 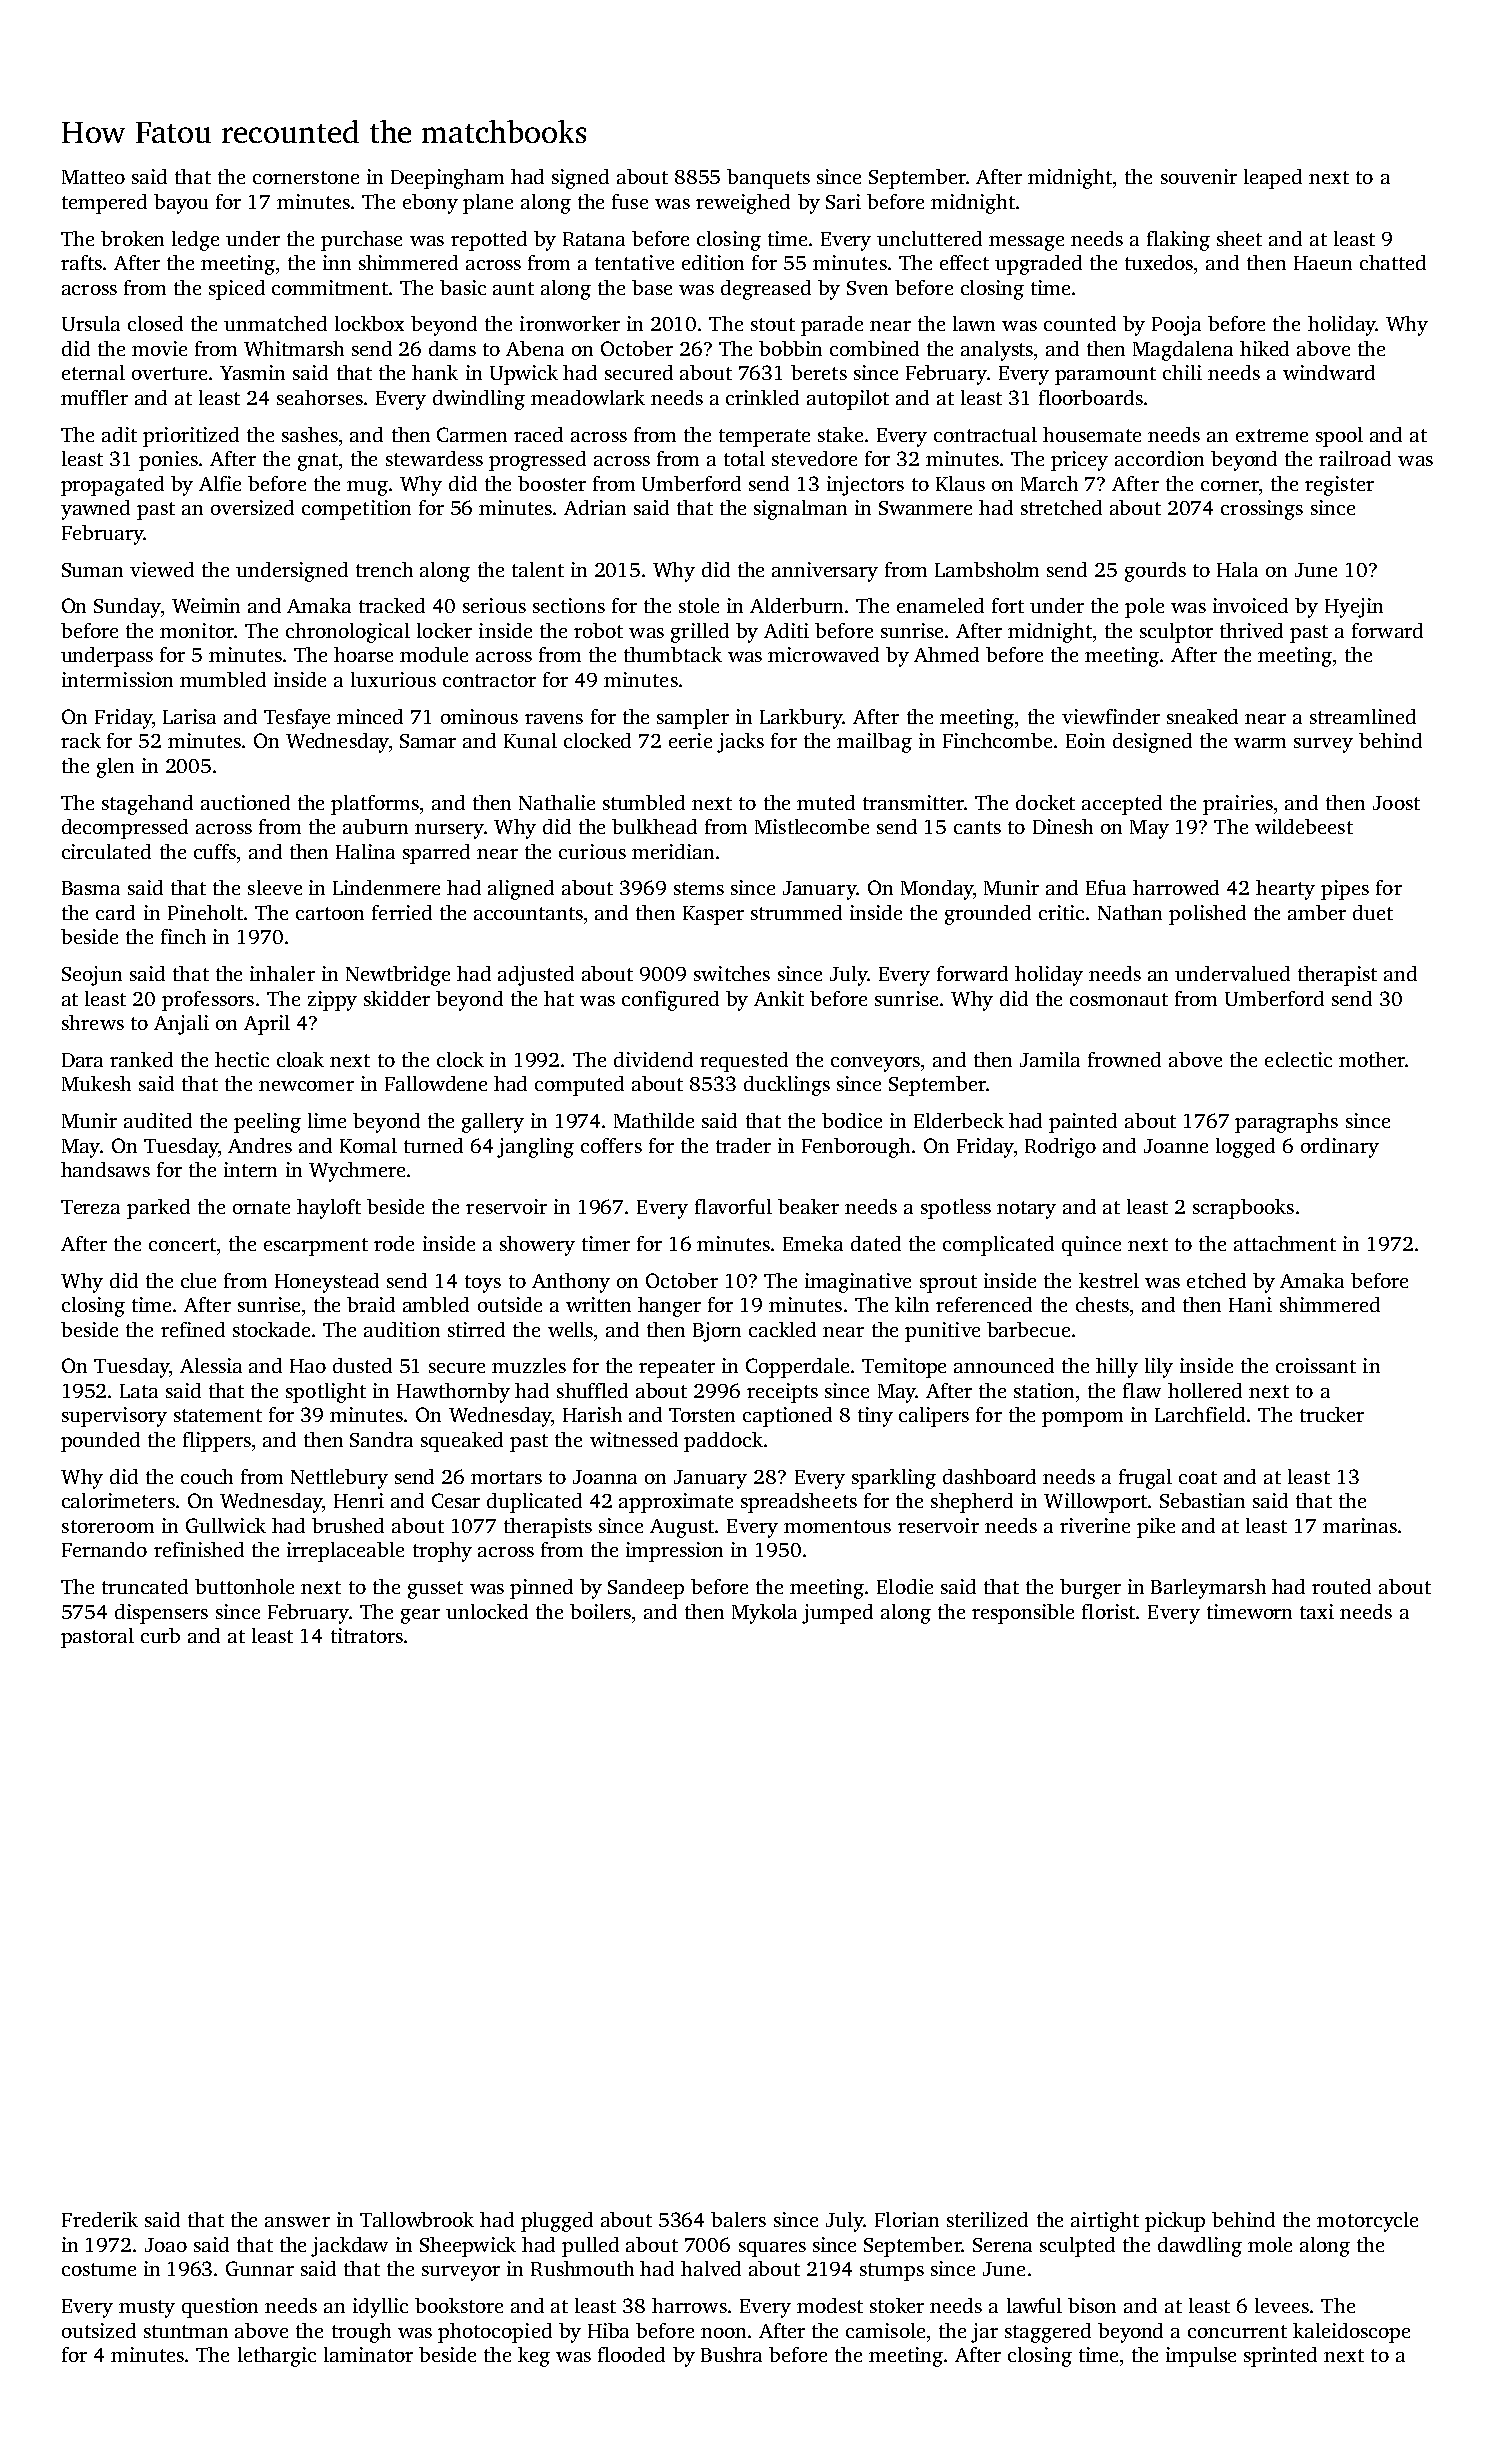 What do you see at coordinates (925, 508) in the screenshot?
I see `Swanmere` at bounding box center [925, 508].
